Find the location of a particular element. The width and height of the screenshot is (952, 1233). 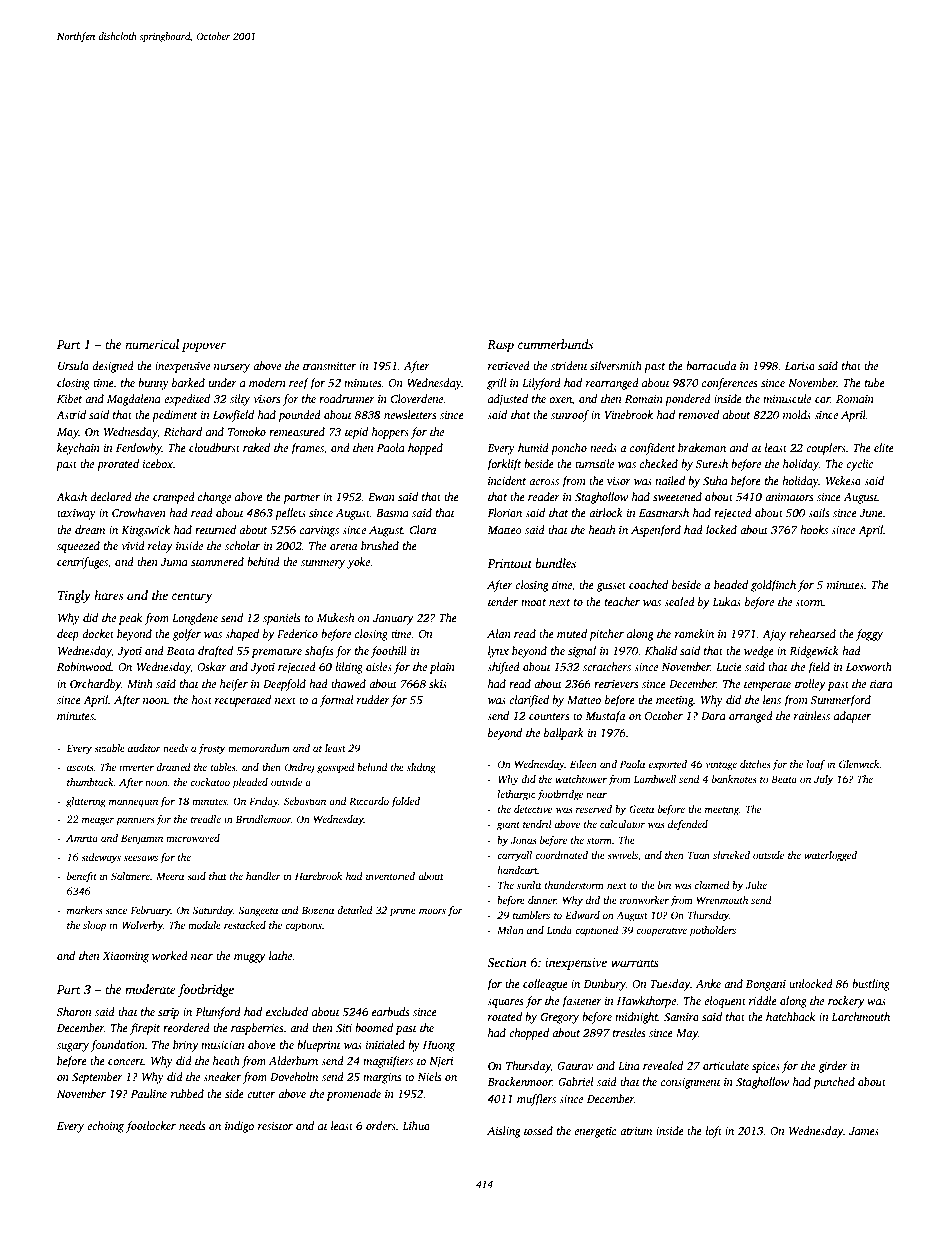

premature is located at coordinates (277, 653).
